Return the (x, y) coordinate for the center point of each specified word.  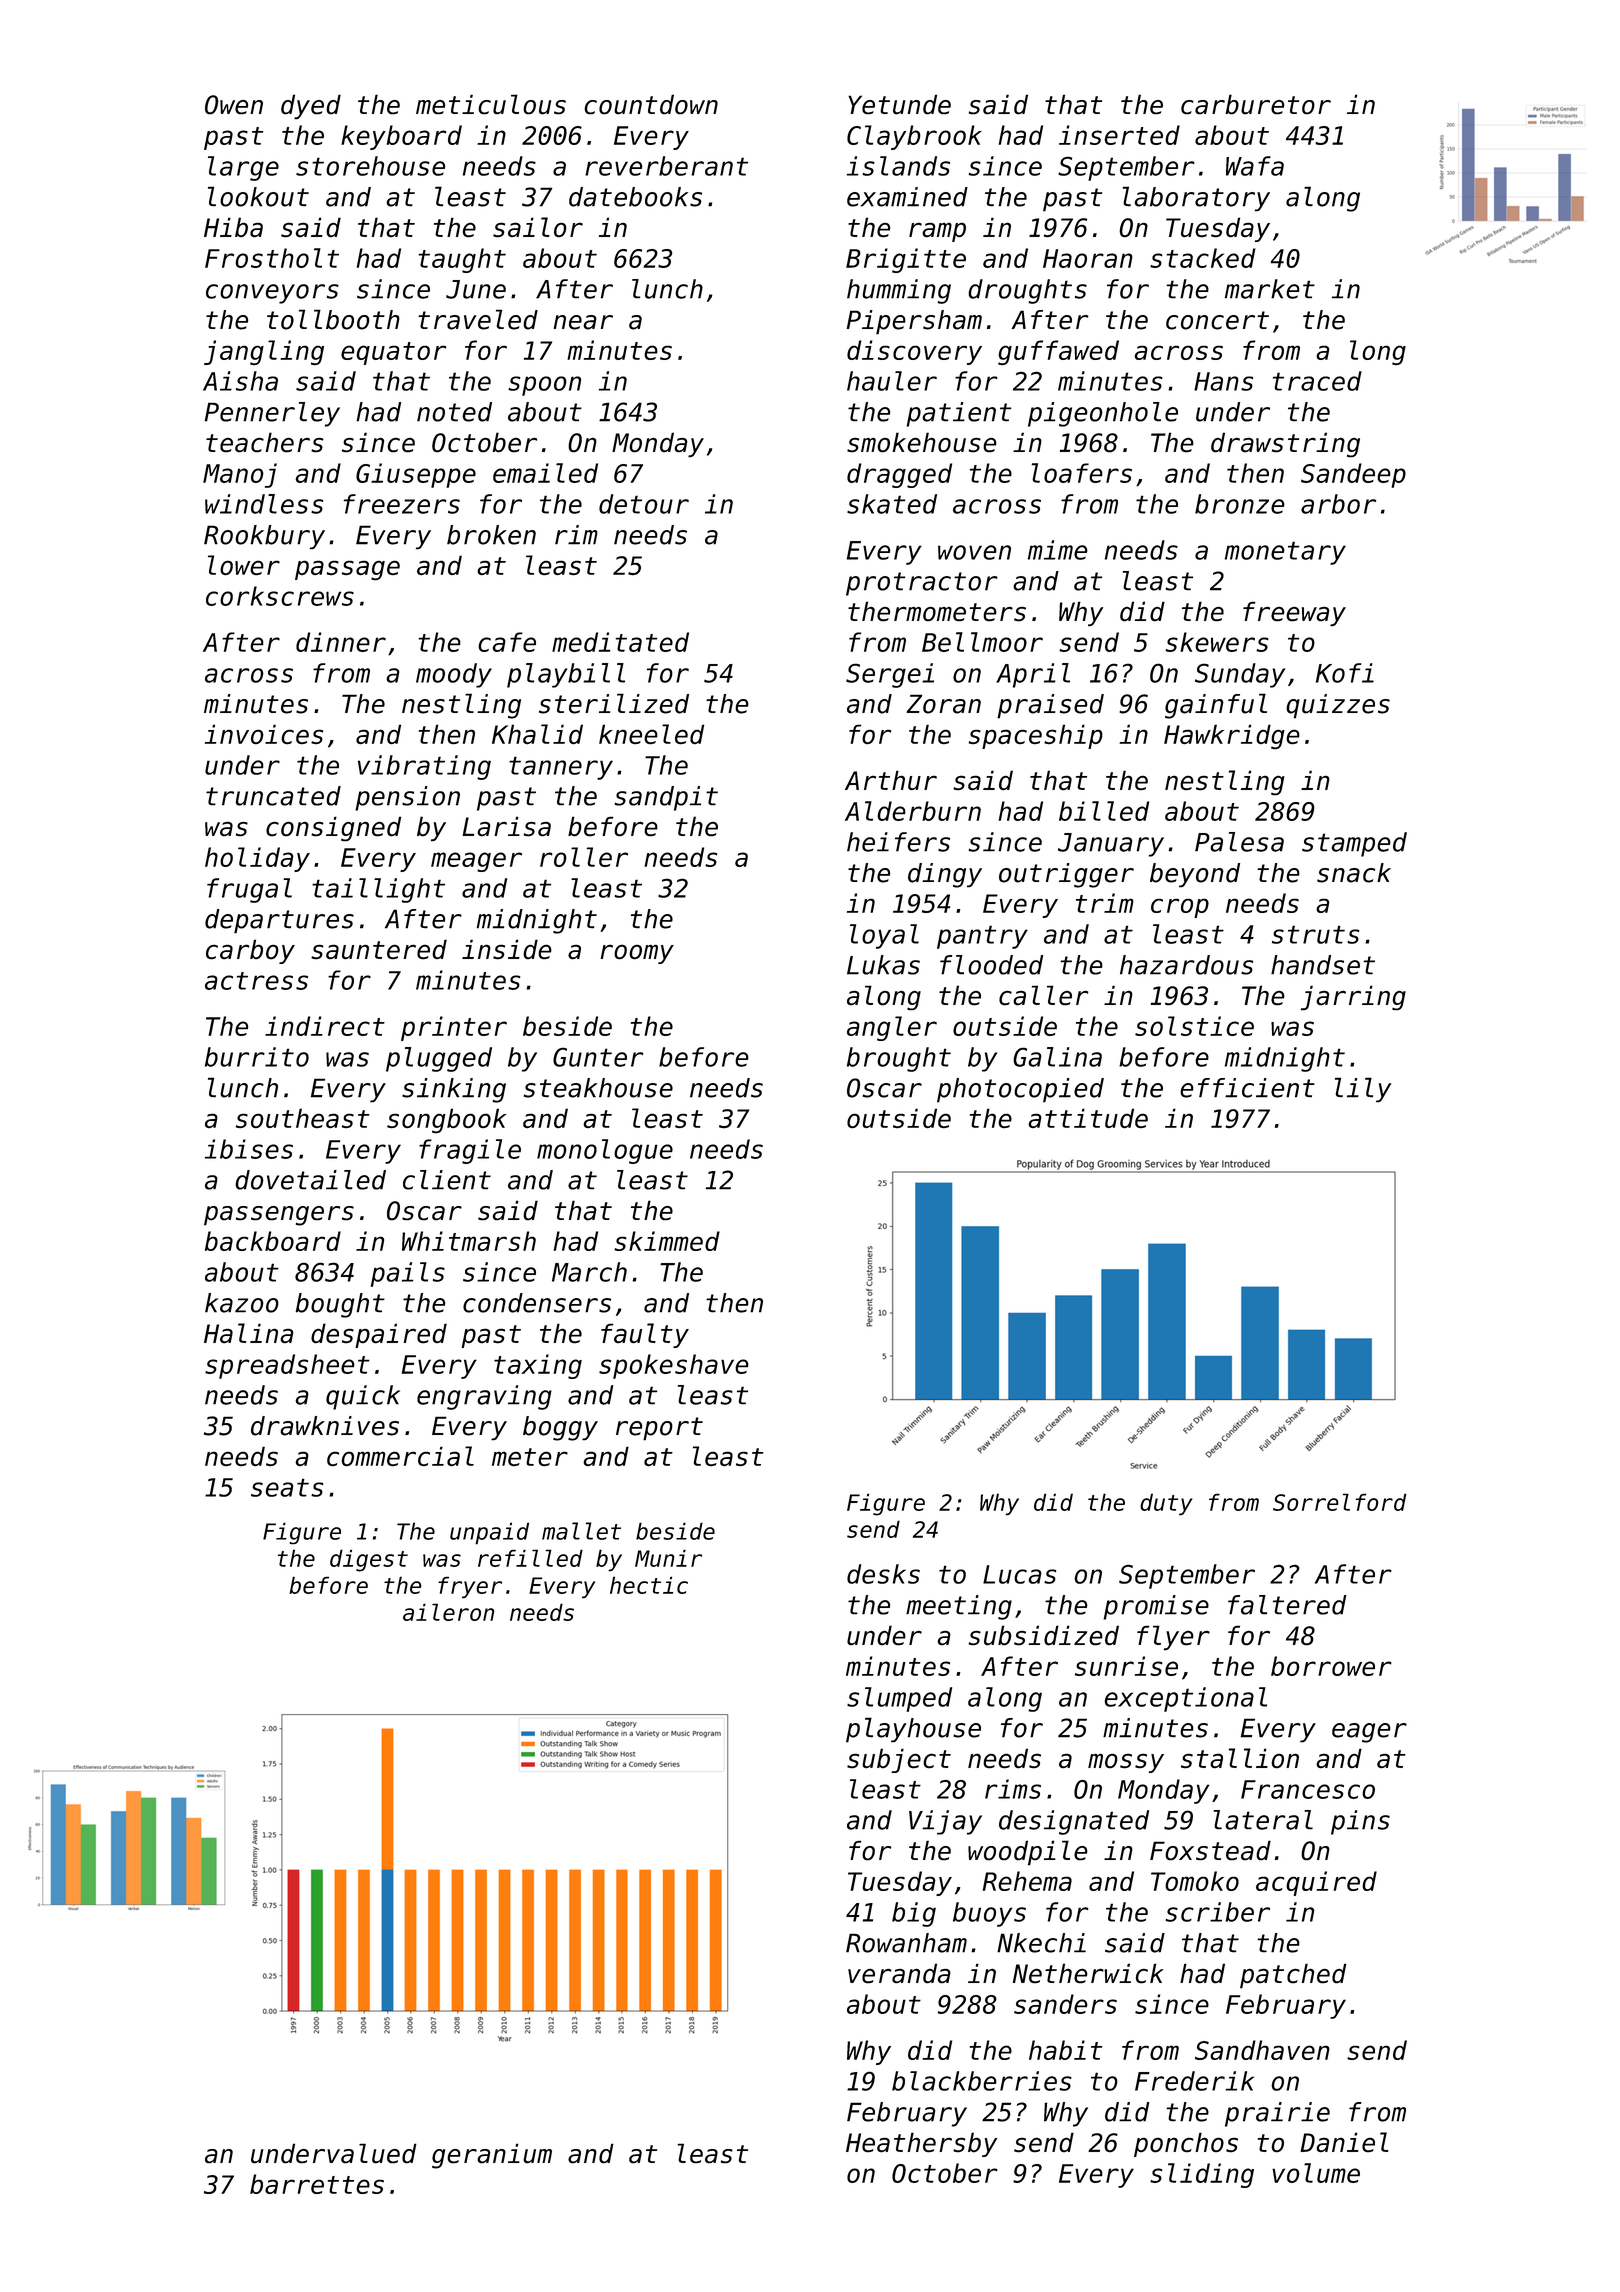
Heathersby (921, 2144)
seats (287, 1487)
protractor (922, 584)
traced (1317, 381)
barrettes (317, 2184)
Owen (234, 104)
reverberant (666, 166)
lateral (1263, 1820)
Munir (668, 1558)
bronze (1240, 504)
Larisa (506, 826)
